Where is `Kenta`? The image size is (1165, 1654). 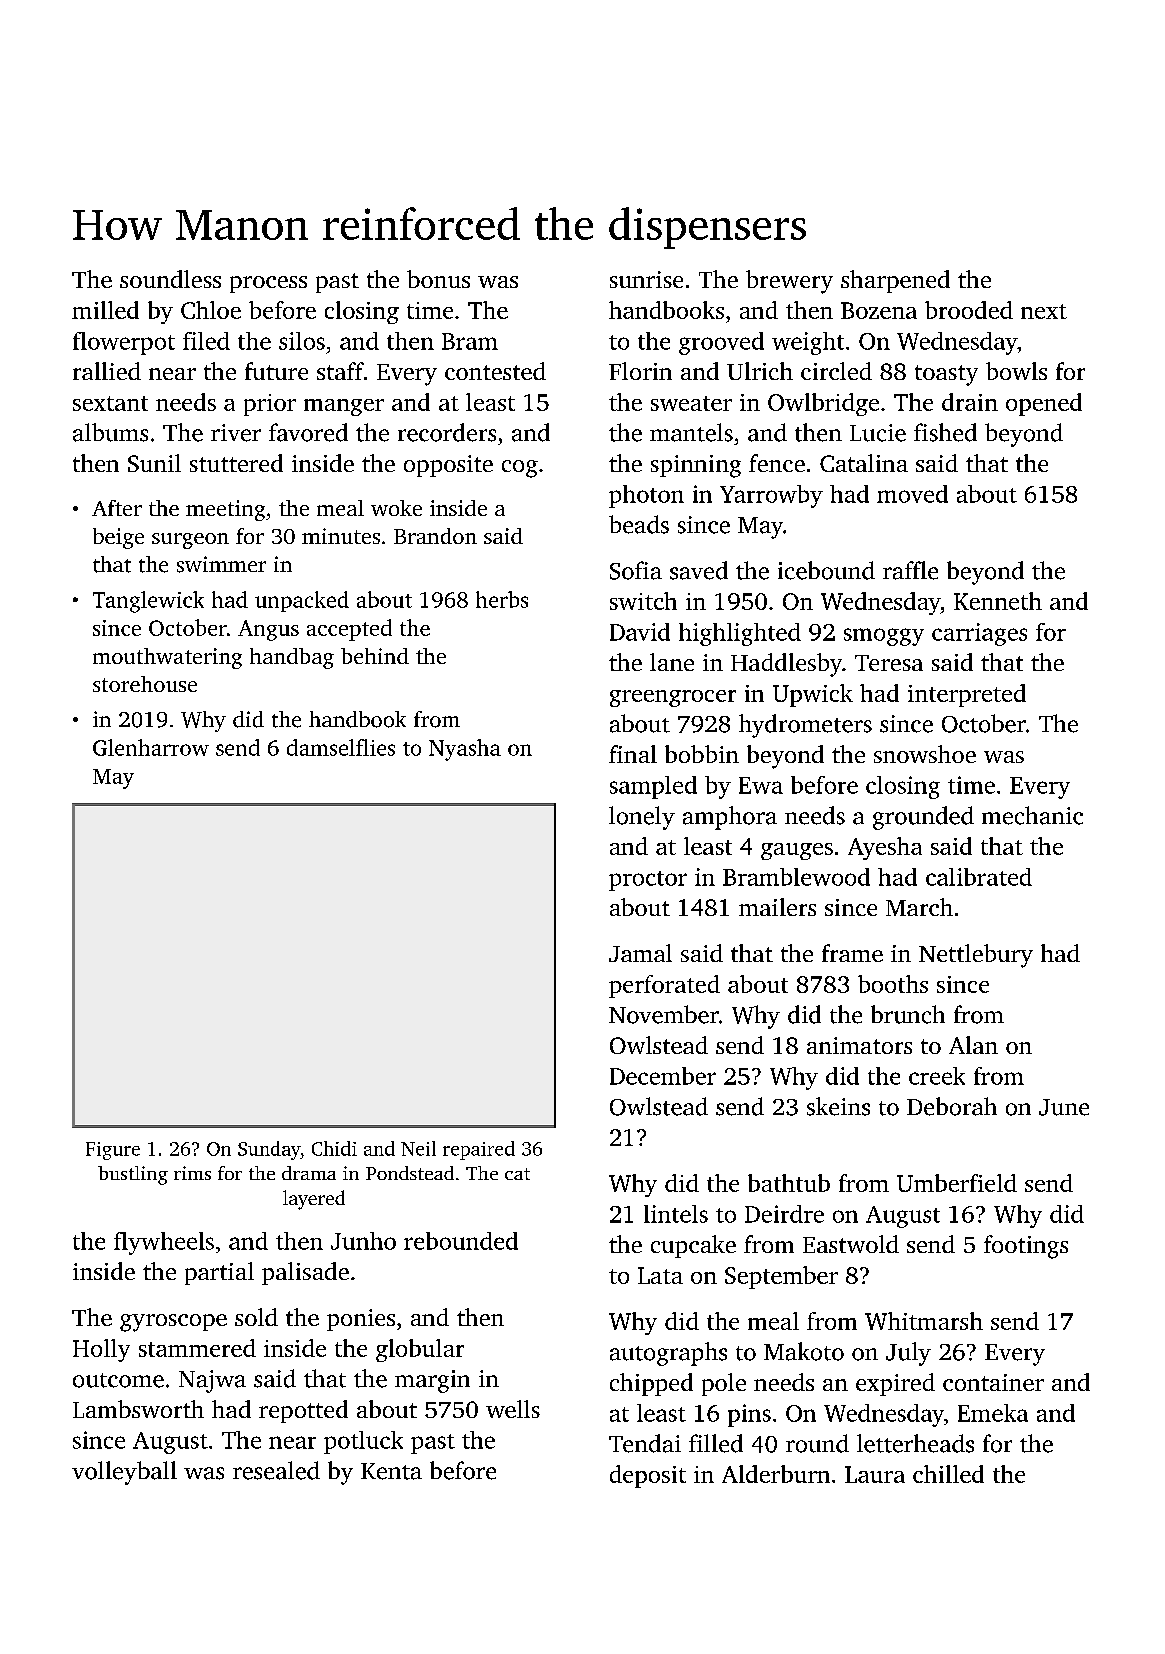 Kenta is located at coordinates (391, 1471).
